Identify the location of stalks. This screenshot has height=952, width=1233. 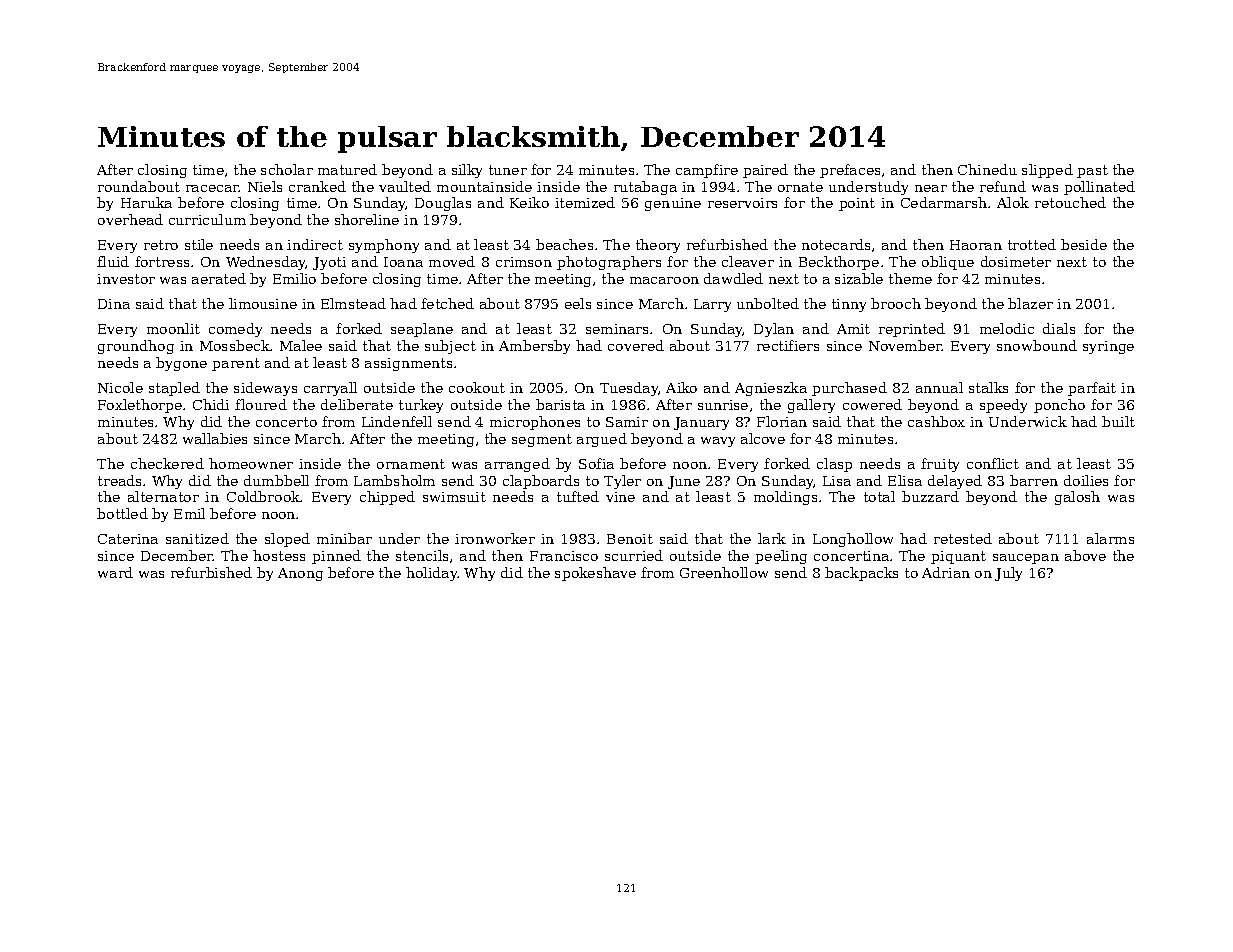
(988, 387).
